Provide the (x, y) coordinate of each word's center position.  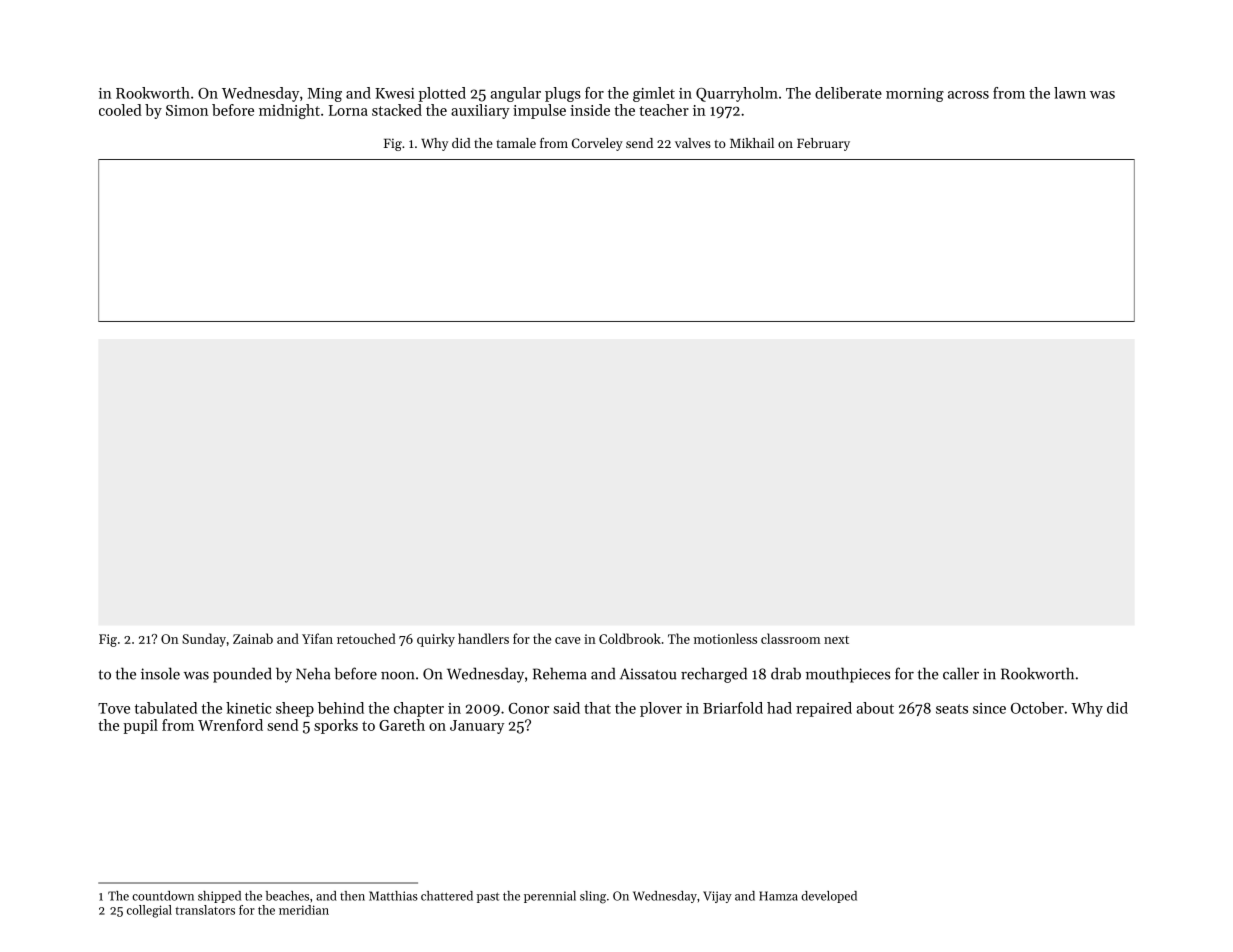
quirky (436, 640)
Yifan (317, 638)
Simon (187, 110)
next (836, 640)
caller (961, 673)
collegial (149, 911)
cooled (120, 110)
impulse (539, 111)
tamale (516, 143)
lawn (1070, 93)
